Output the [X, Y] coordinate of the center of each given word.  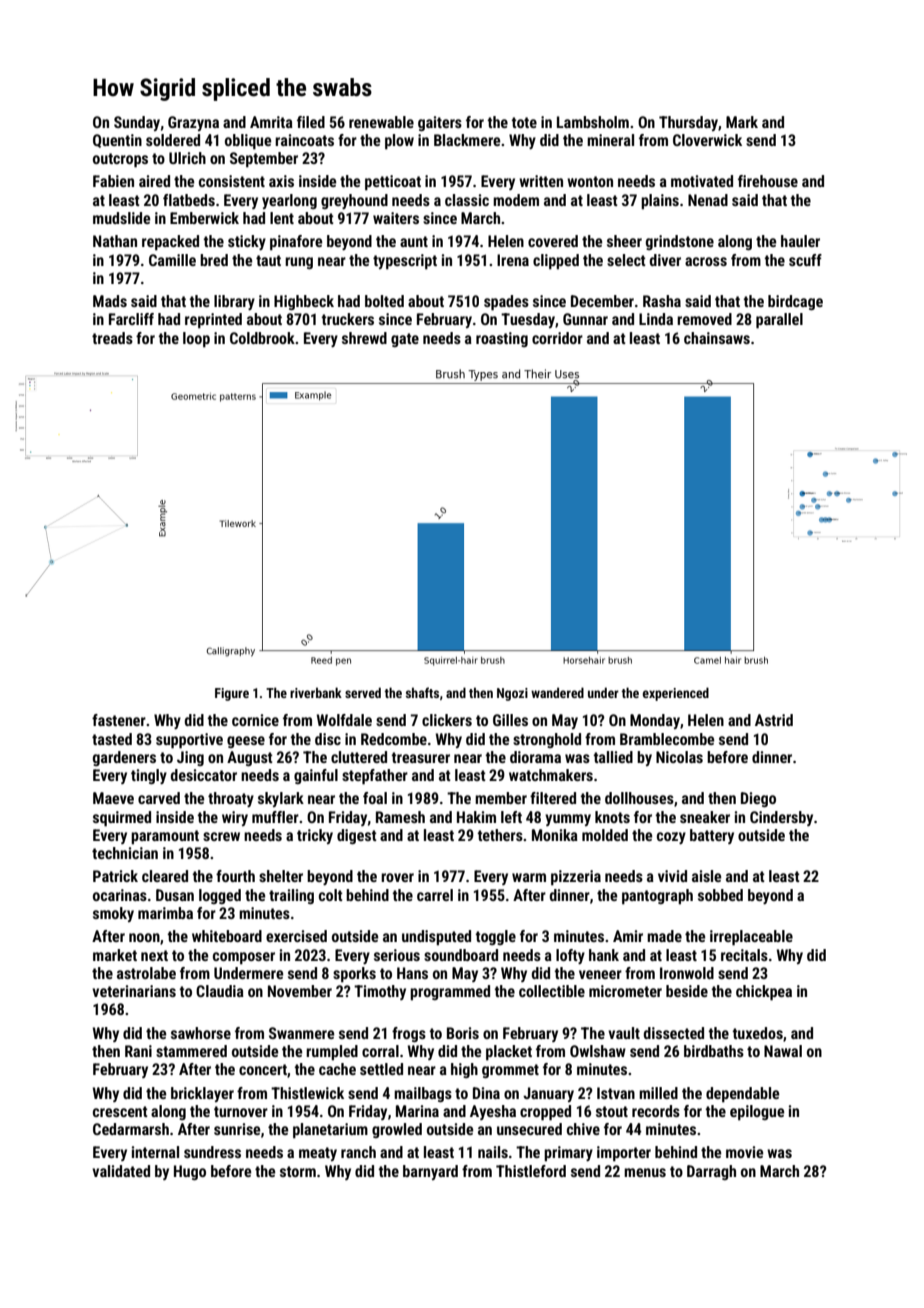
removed [704, 319]
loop [196, 340]
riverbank [316, 692]
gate [405, 340]
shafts [422, 692]
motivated [702, 181]
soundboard [461, 955]
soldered [173, 140]
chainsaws [717, 338]
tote [524, 122]
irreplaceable [751, 938]
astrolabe [146, 973]
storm [298, 1171]
